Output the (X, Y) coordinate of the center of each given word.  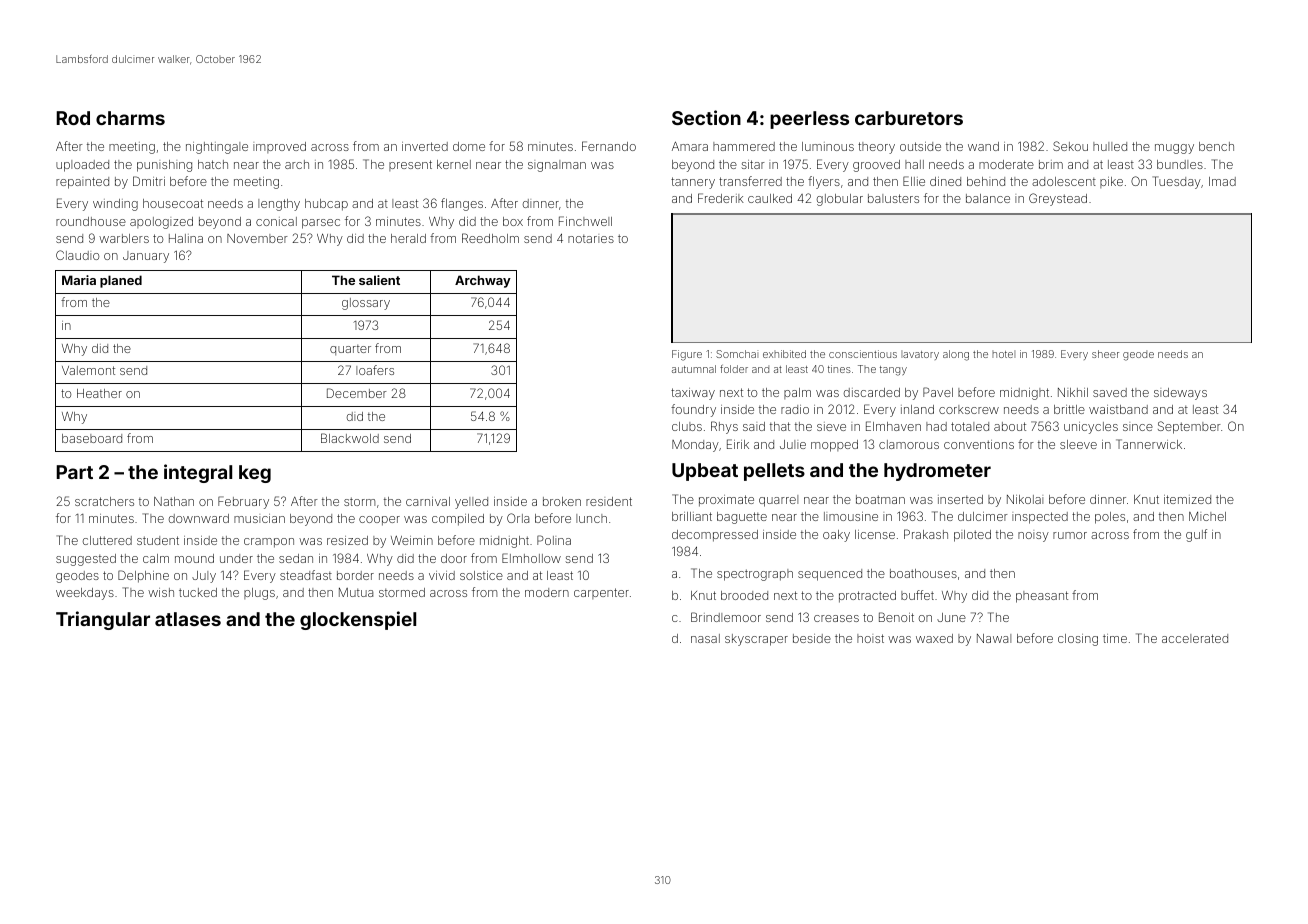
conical (276, 221)
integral (198, 473)
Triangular (103, 620)
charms (130, 118)
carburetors (909, 118)
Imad (1222, 181)
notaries (591, 239)
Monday (695, 446)
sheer (1105, 354)
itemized (1187, 499)
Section (706, 117)
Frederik (721, 198)
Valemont (88, 370)
